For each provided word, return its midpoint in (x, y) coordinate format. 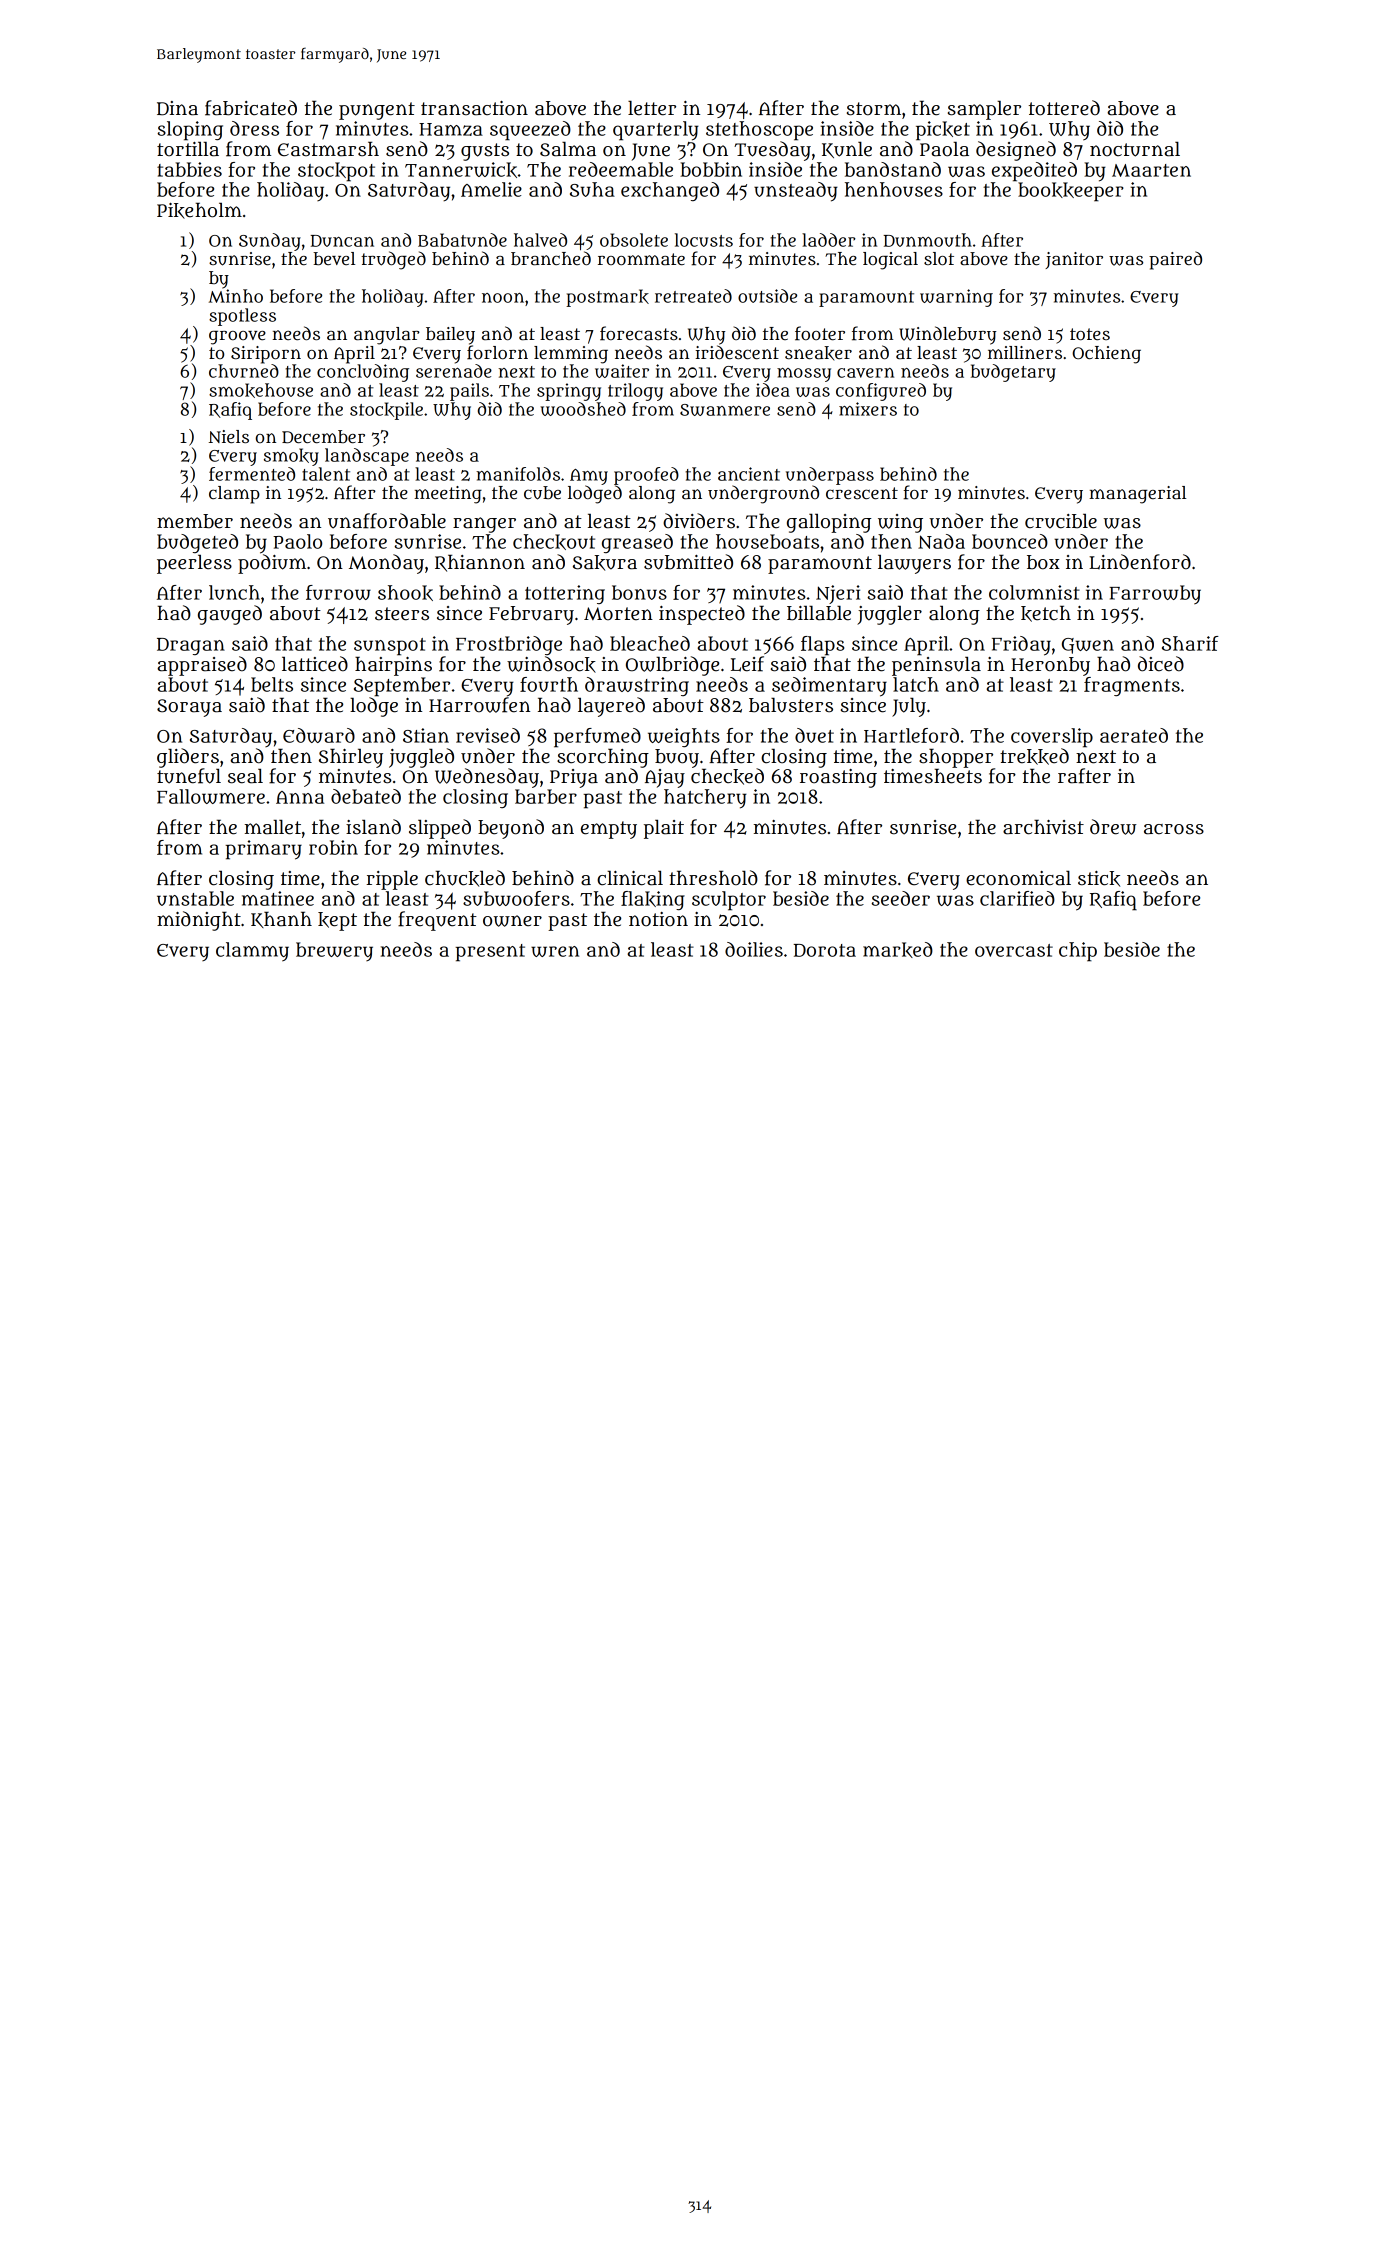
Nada (941, 541)
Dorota (824, 950)
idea (773, 390)
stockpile (386, 411)
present (490, 953)
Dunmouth (927, 240)
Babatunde (462, 240)
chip (1078, 952)
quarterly (656, 131)
